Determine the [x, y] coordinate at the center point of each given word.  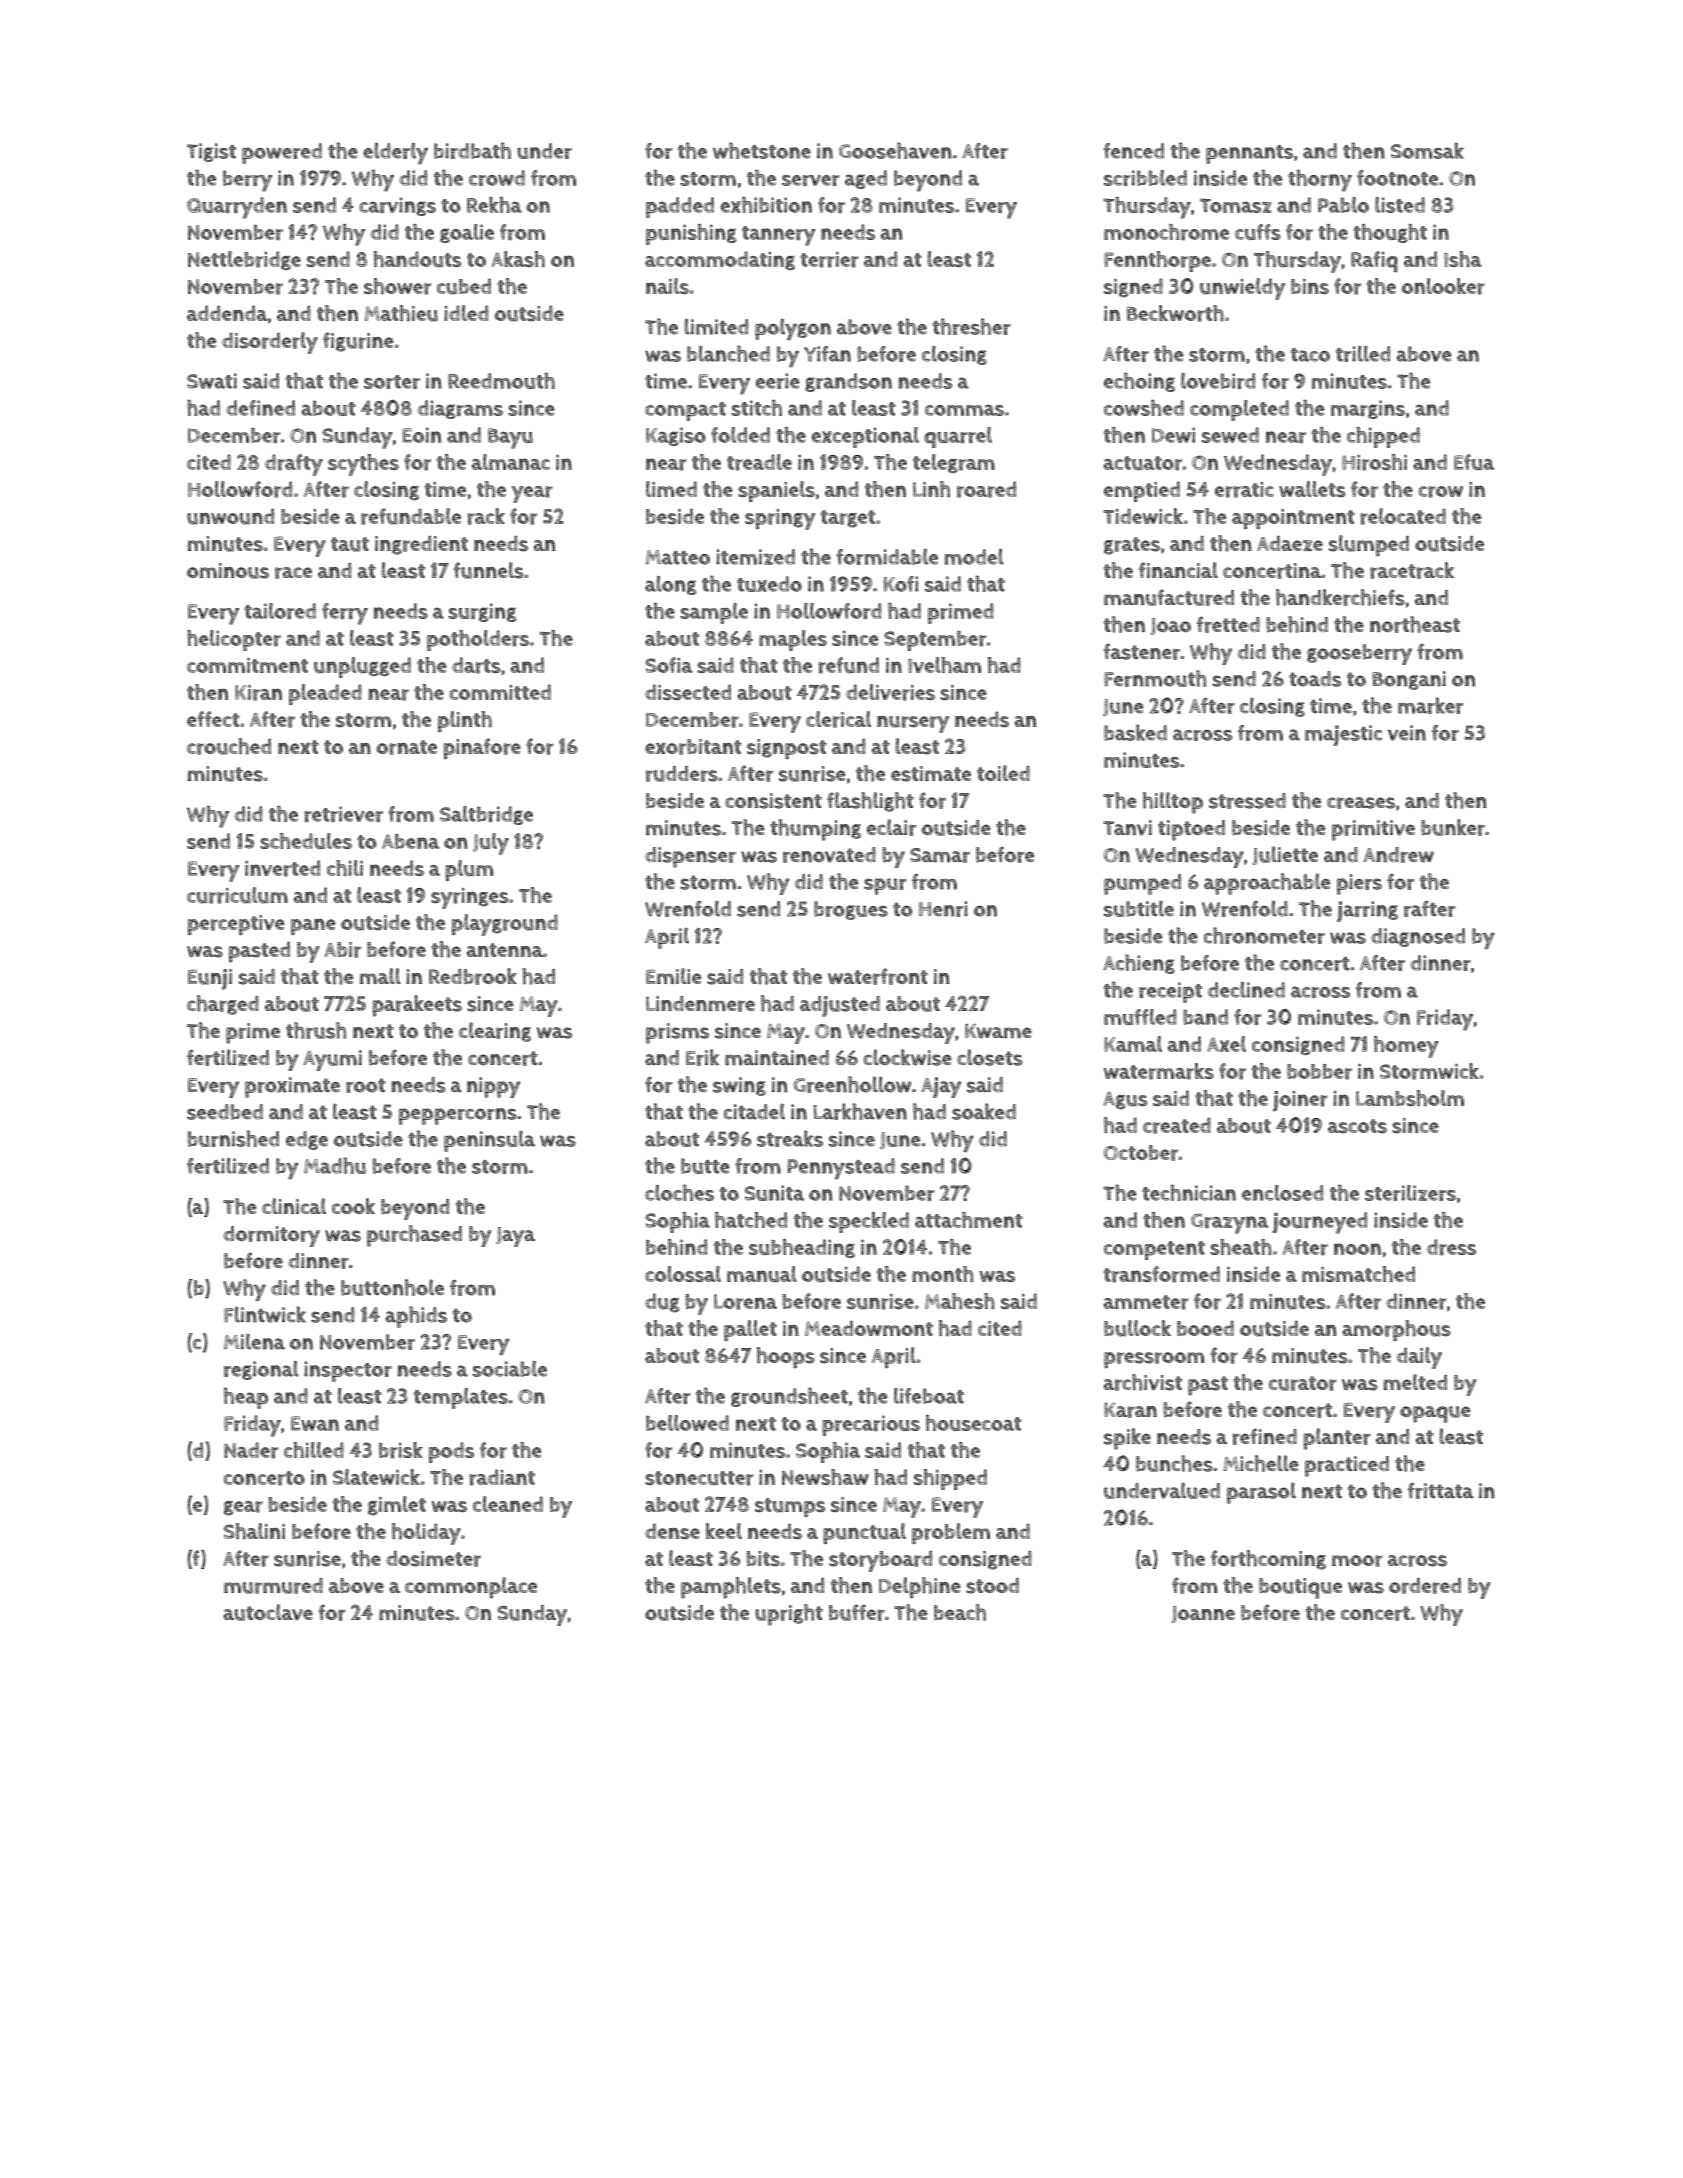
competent [1154, 1250]
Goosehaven [895, 150]
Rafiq [1374, 261]
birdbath [472, 150]
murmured [273, 1586]
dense [672, 1531]
